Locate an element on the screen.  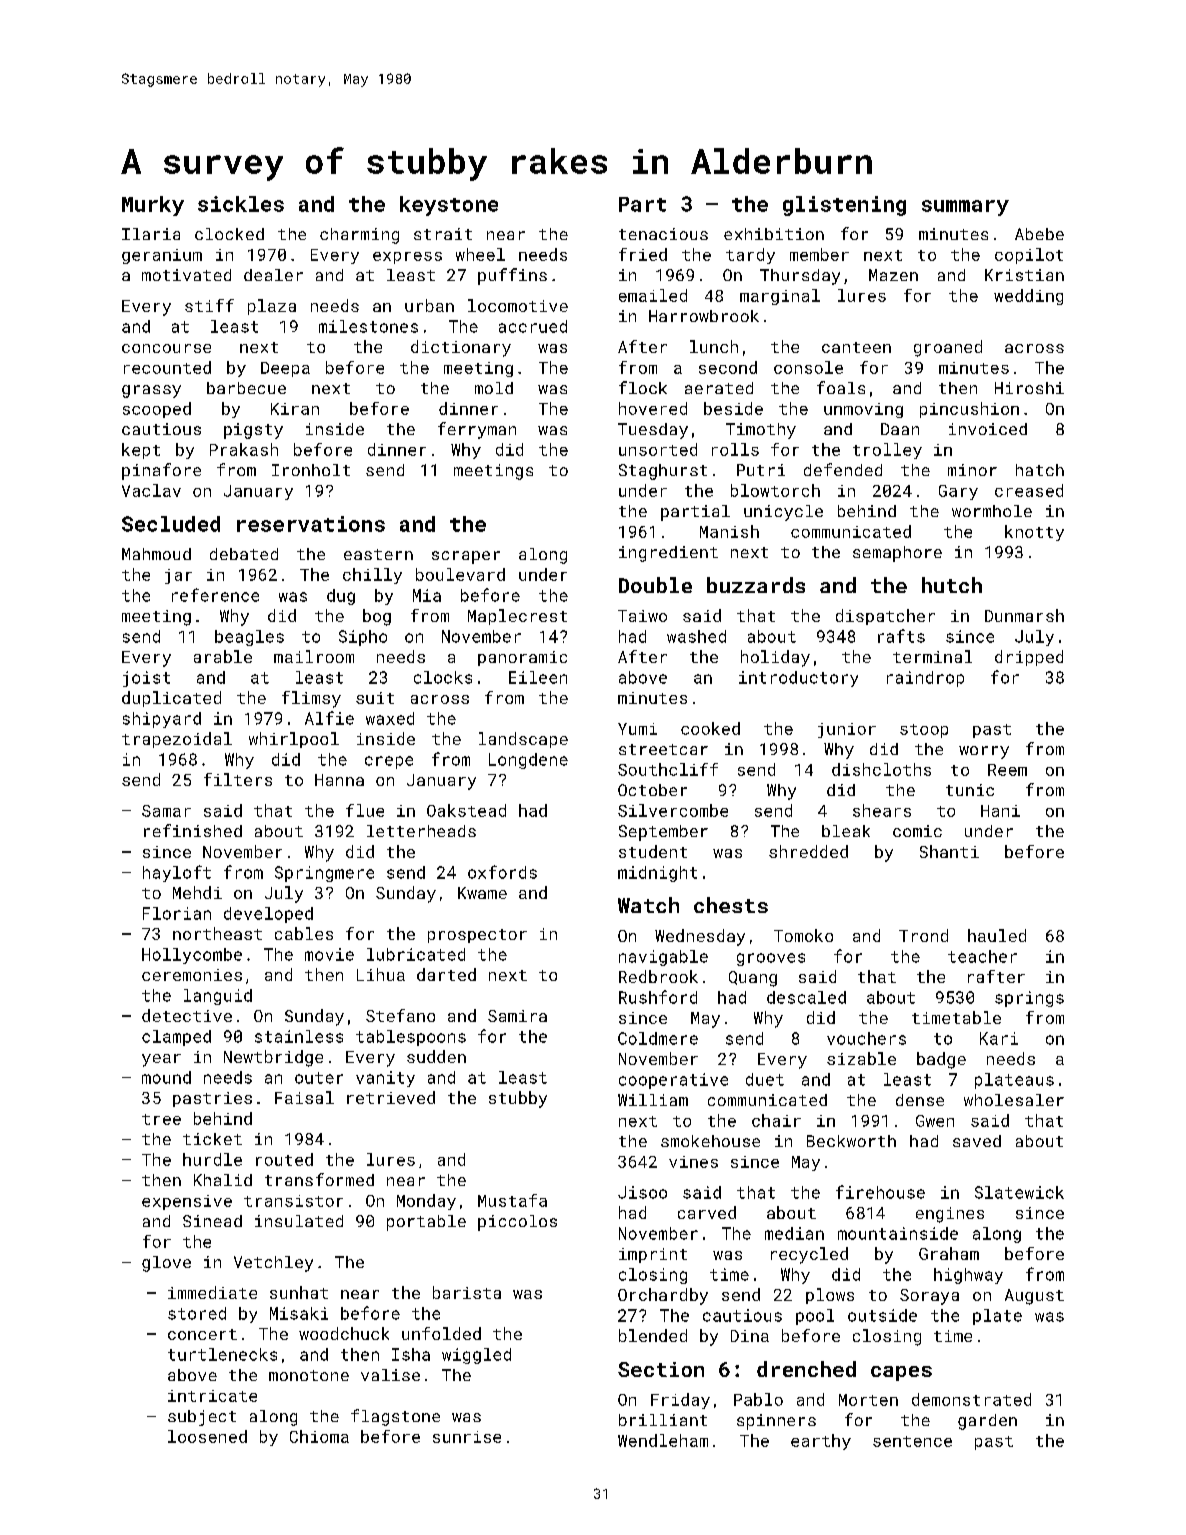
cooperative is located at coordinates (673, 1081).
